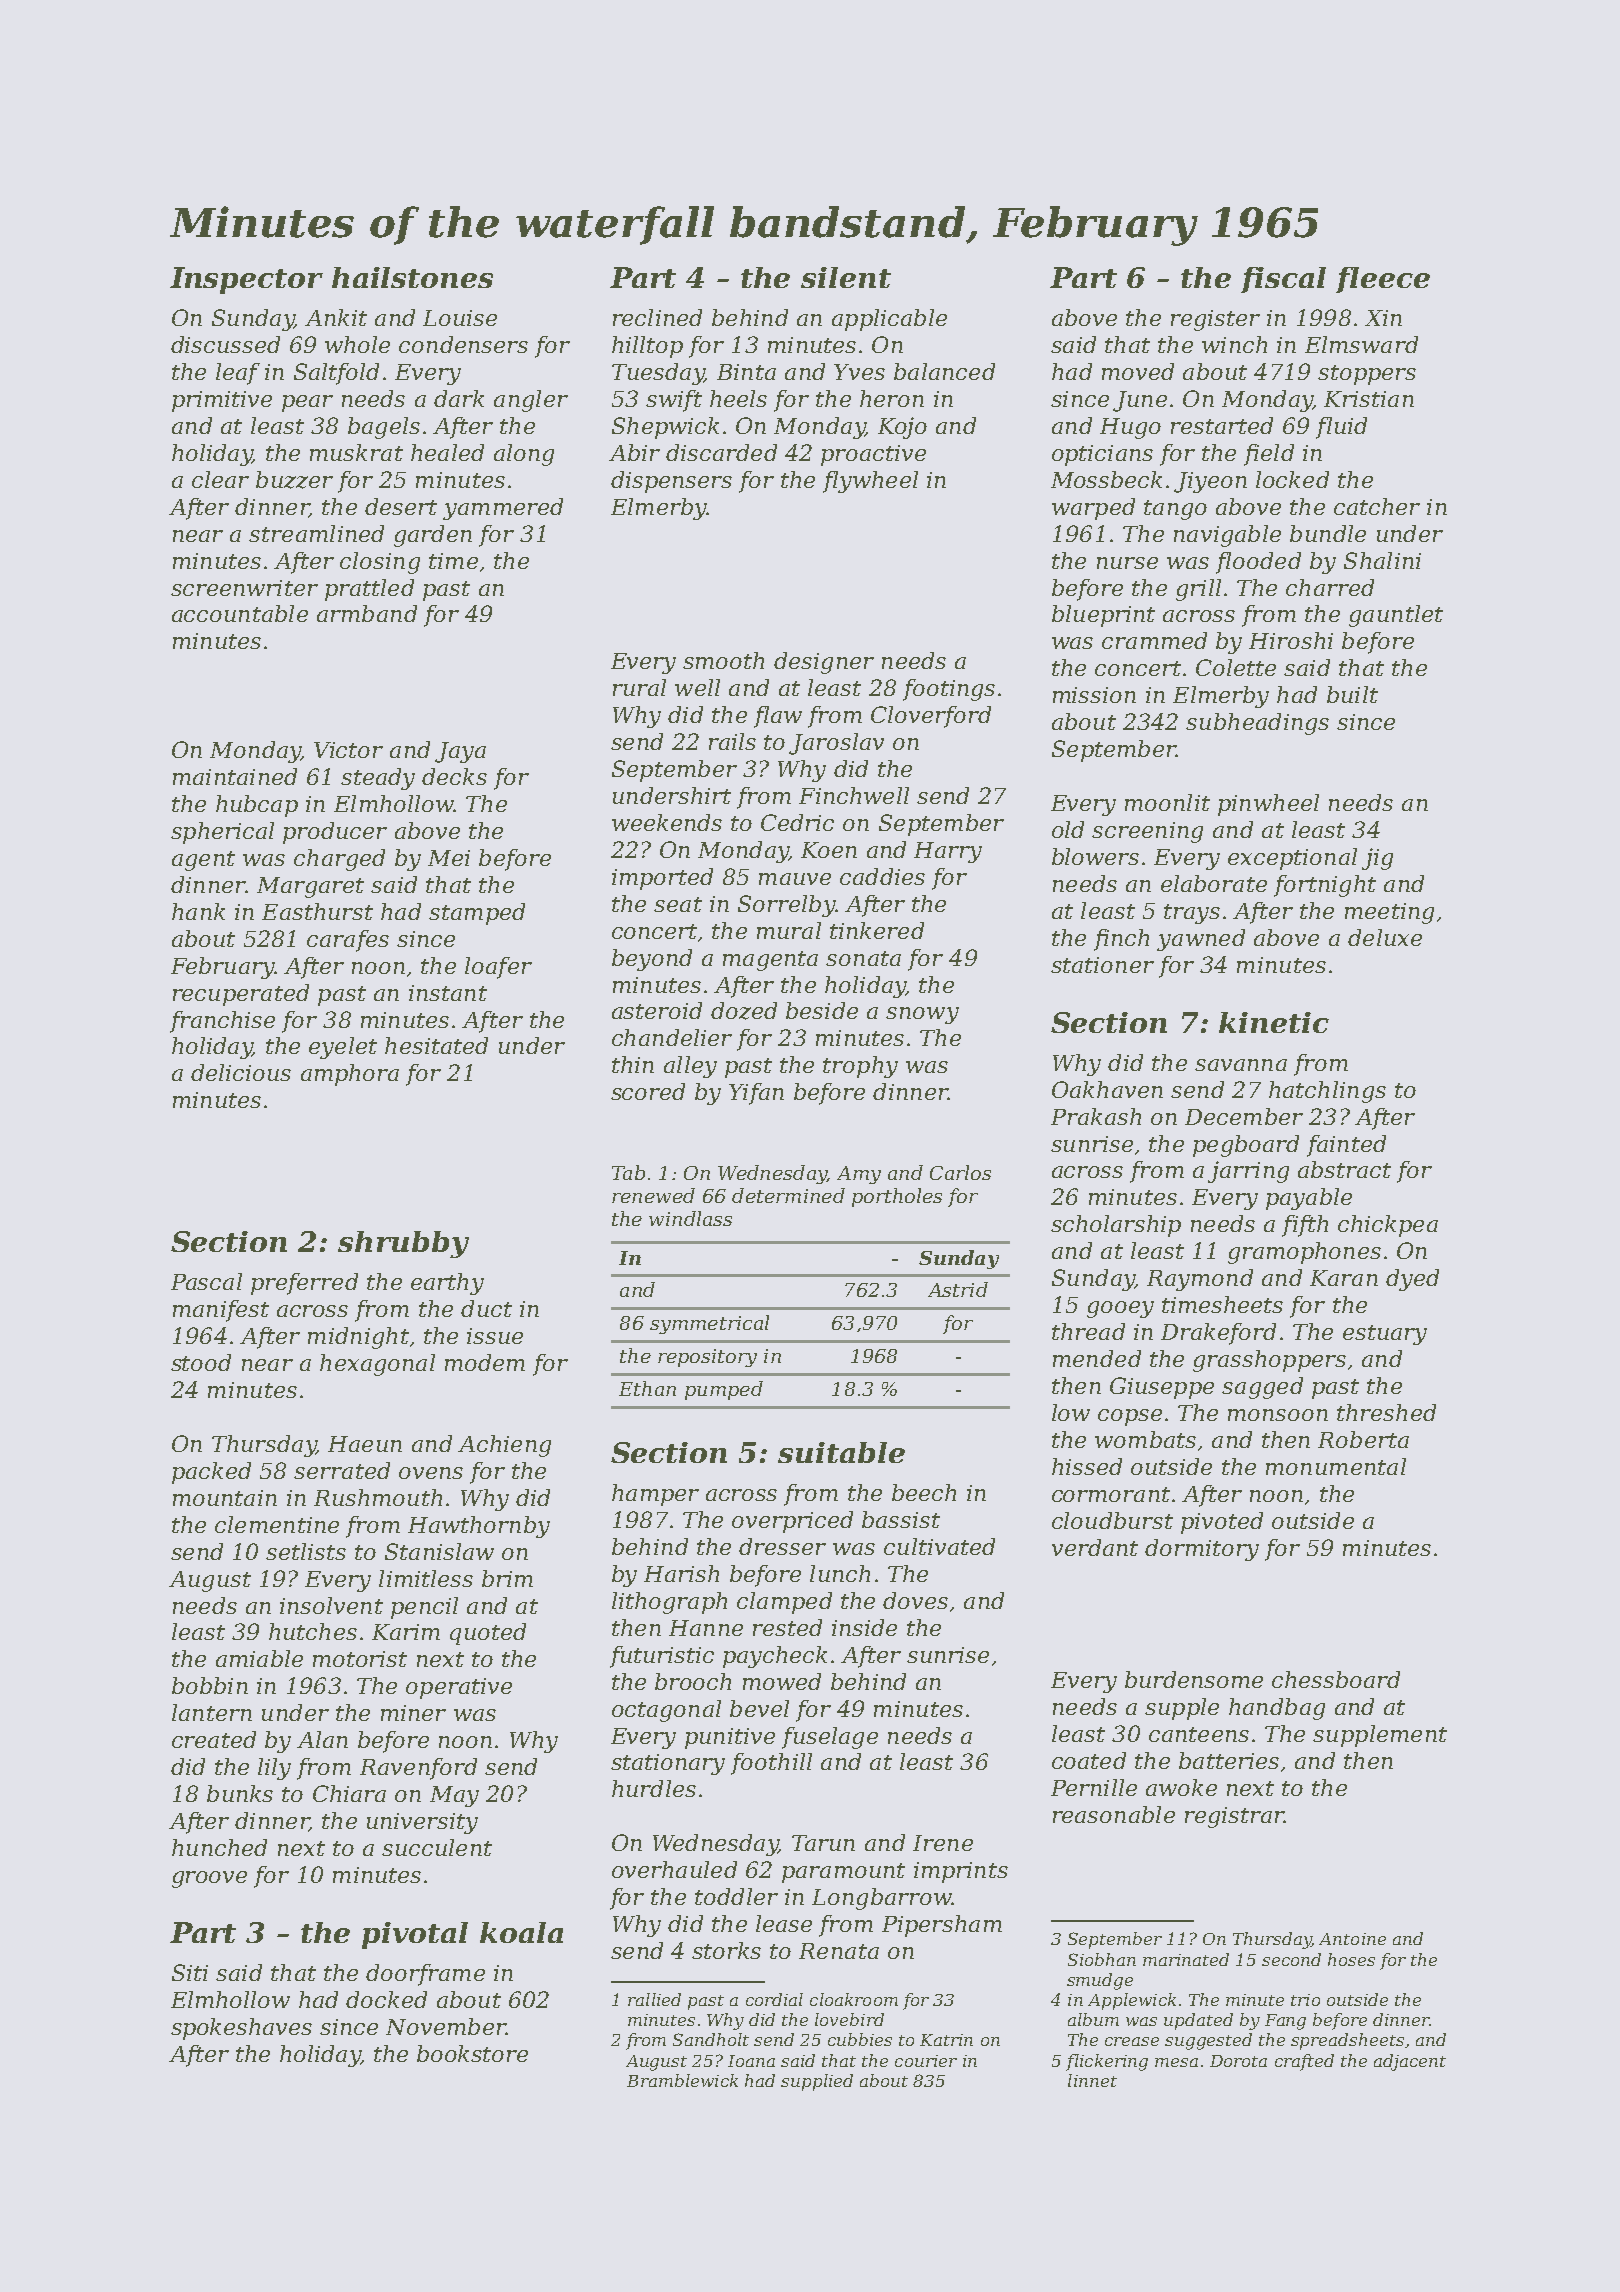  I want to click on linnet, so click(1092, 2080).
